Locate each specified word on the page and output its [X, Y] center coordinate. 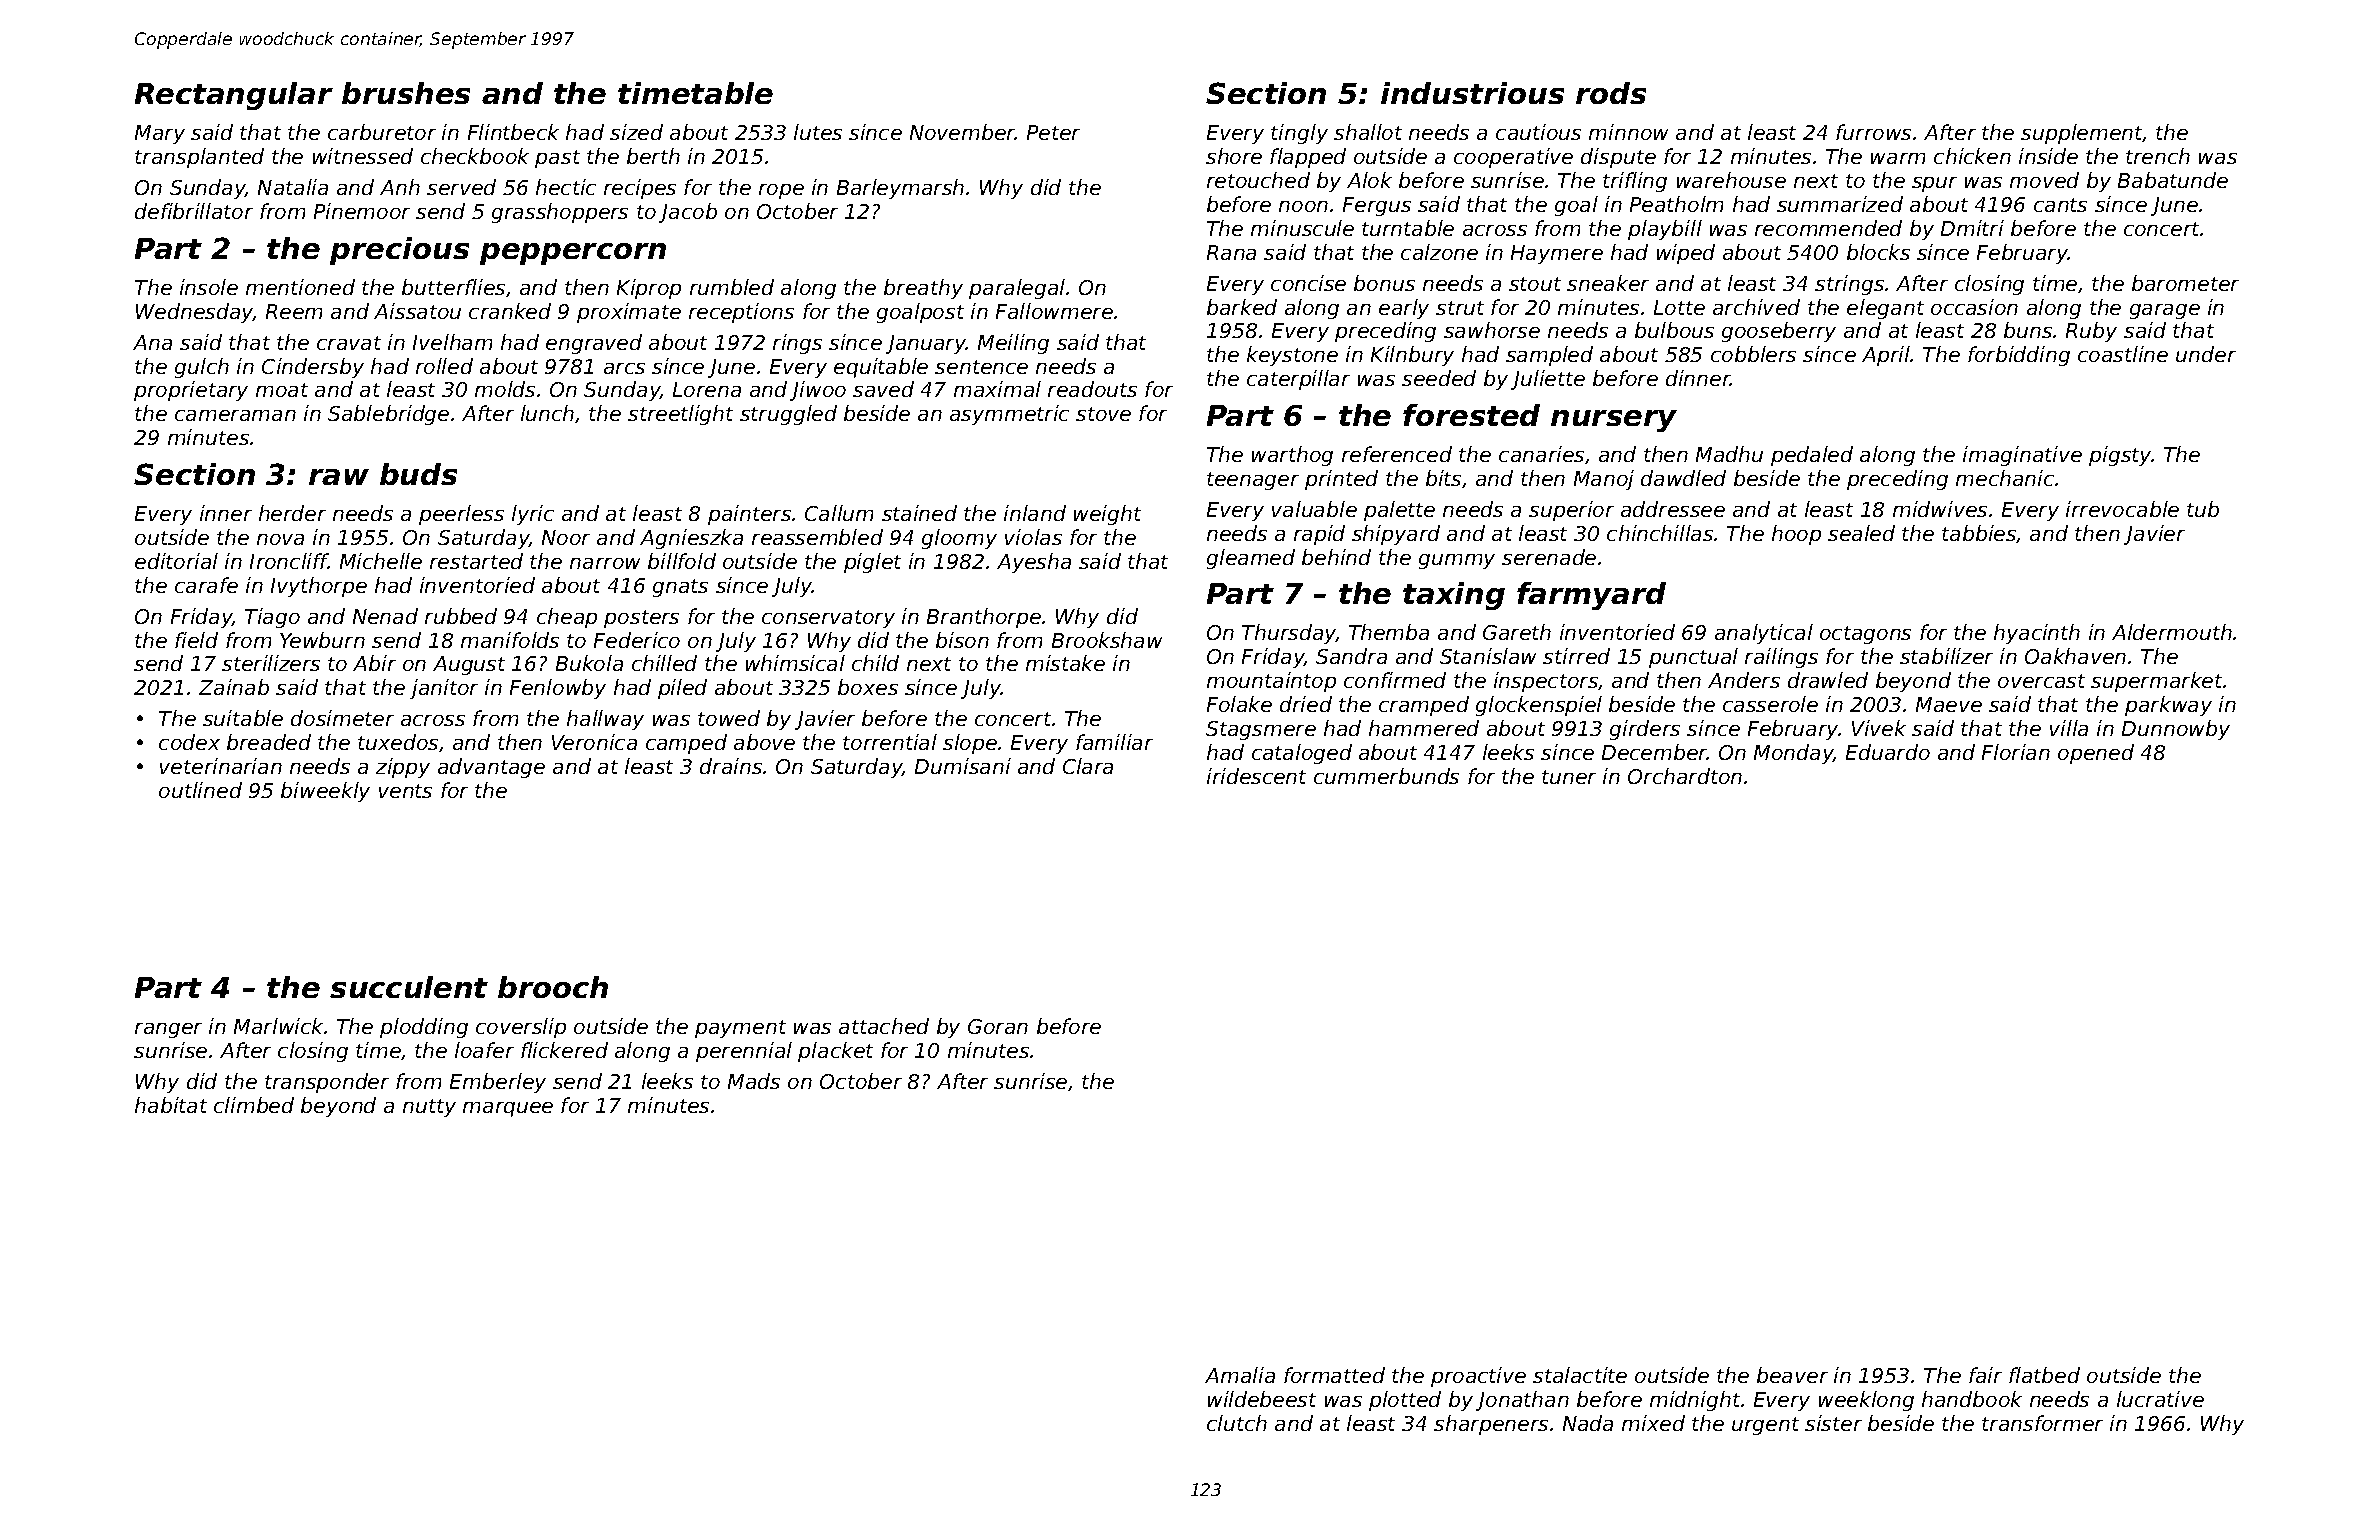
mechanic [2005, 478]
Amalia [1240, 1375]
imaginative [2022, 456]
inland [1035, 513]
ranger [168, 1030]
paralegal [1017, 289]
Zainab [234, 687]
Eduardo [1888, 752]
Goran [998, 1026]
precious [399, 251]
